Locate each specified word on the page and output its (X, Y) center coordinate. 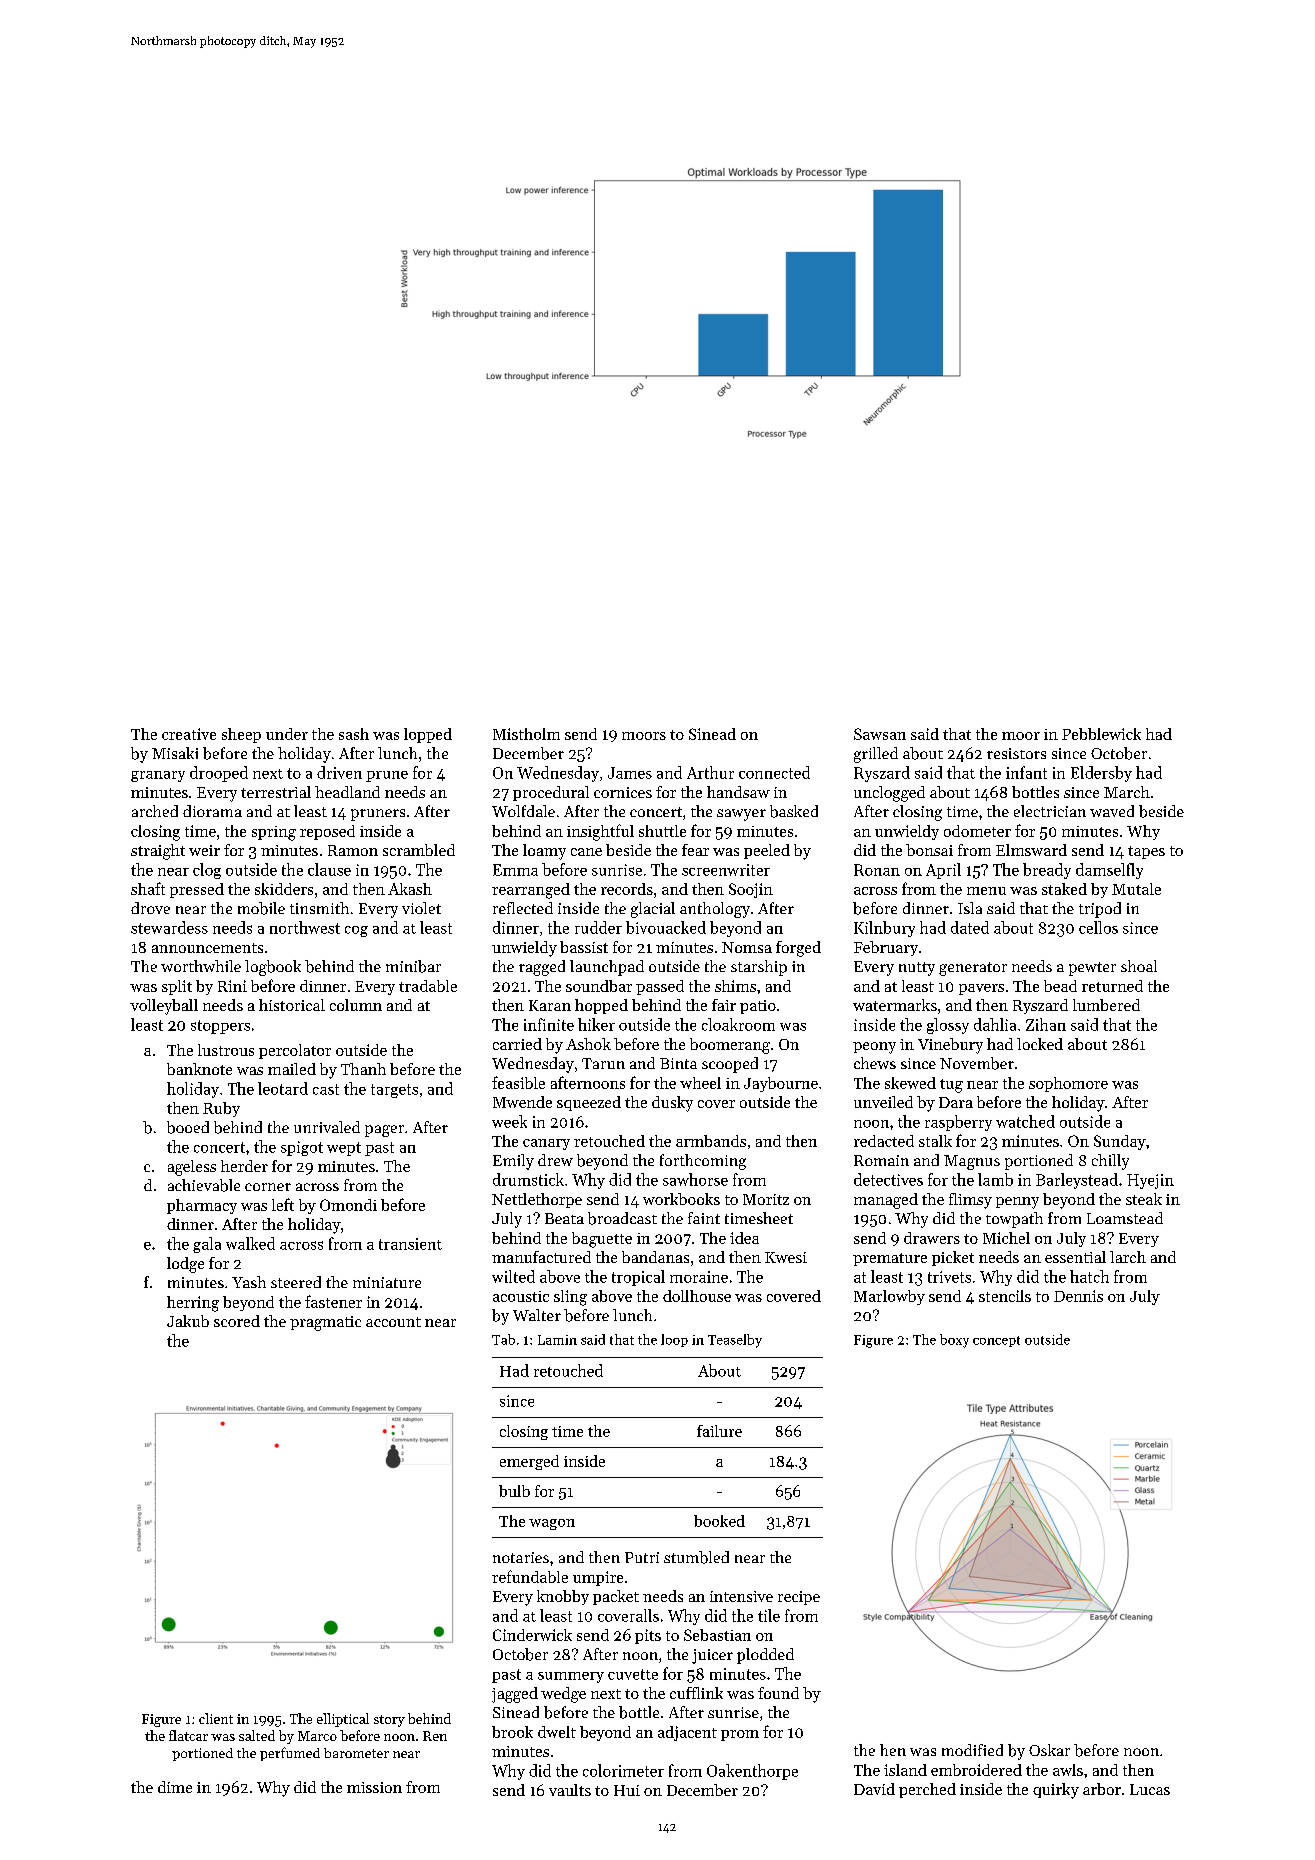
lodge (185, 1265)
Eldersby (1101, 774)
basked (794, 811)
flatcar (188, 1735)
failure (719, 1431)
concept (996, 1341)
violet (421, 908)
